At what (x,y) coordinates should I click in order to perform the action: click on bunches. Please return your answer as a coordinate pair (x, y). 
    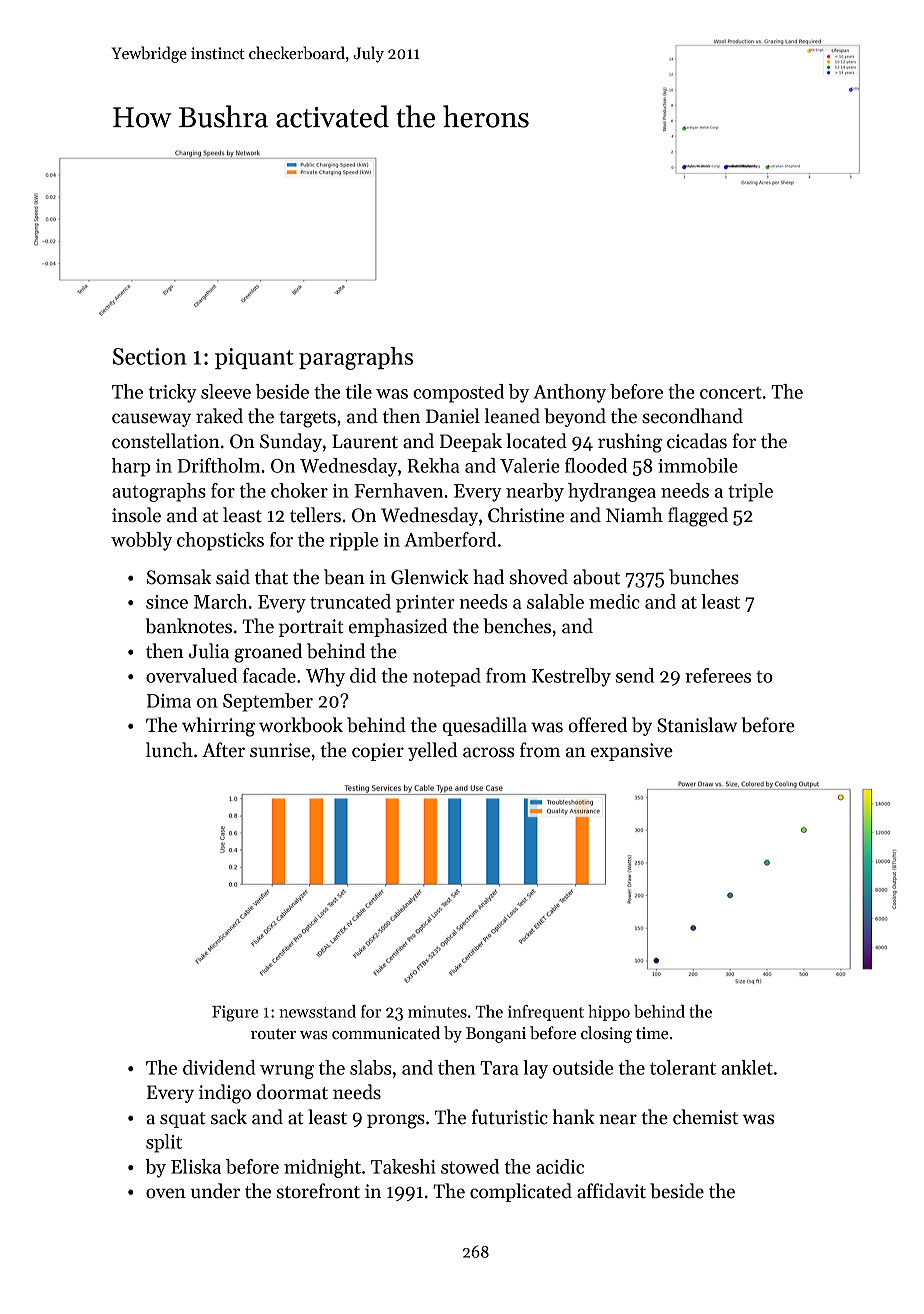
    Looking at the image, I should click on (704, 577).
